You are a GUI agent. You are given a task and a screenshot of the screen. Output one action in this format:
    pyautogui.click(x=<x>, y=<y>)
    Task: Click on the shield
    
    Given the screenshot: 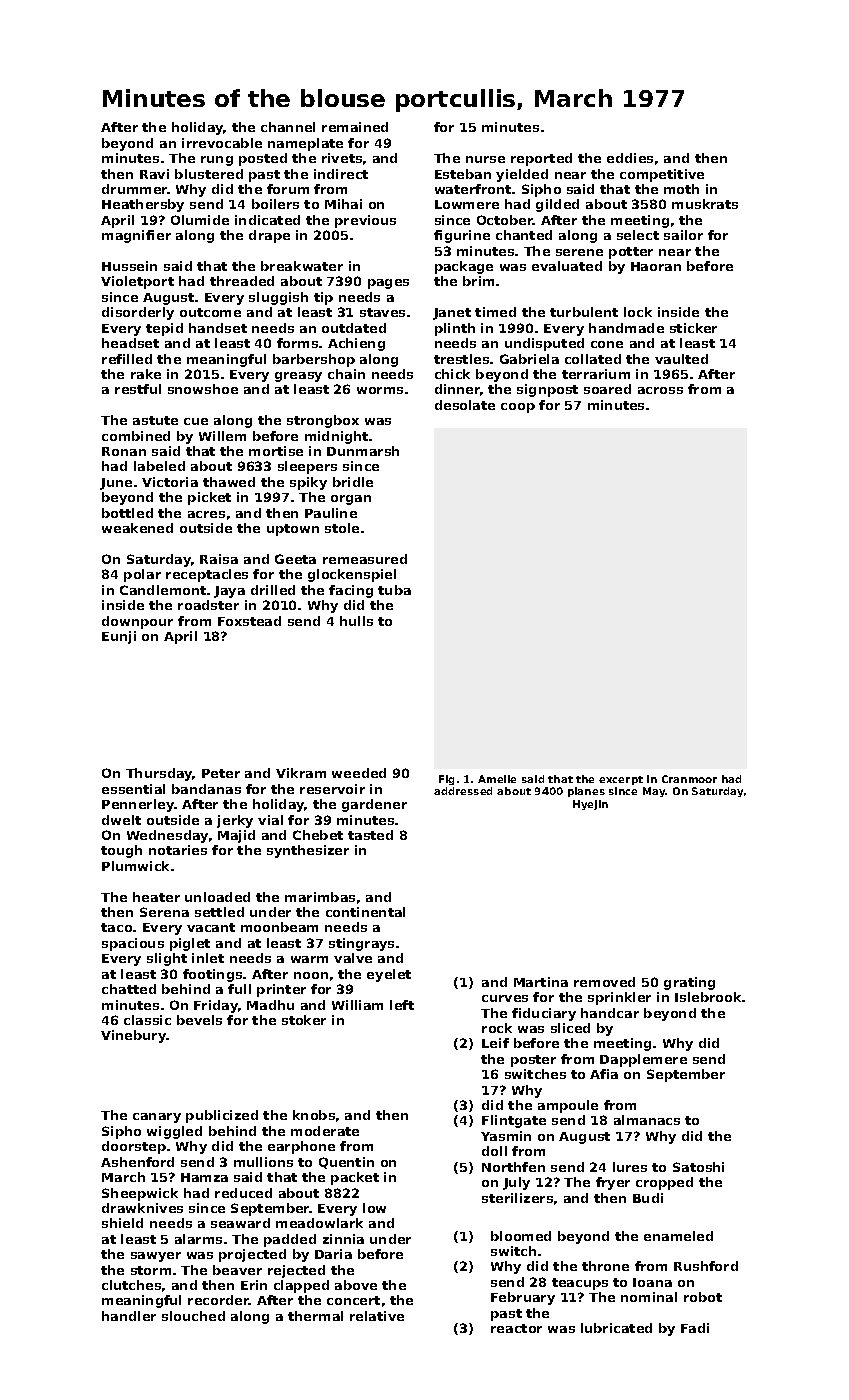 What is the action you would take?
    pyautogui.click(x=122, y=1223)
